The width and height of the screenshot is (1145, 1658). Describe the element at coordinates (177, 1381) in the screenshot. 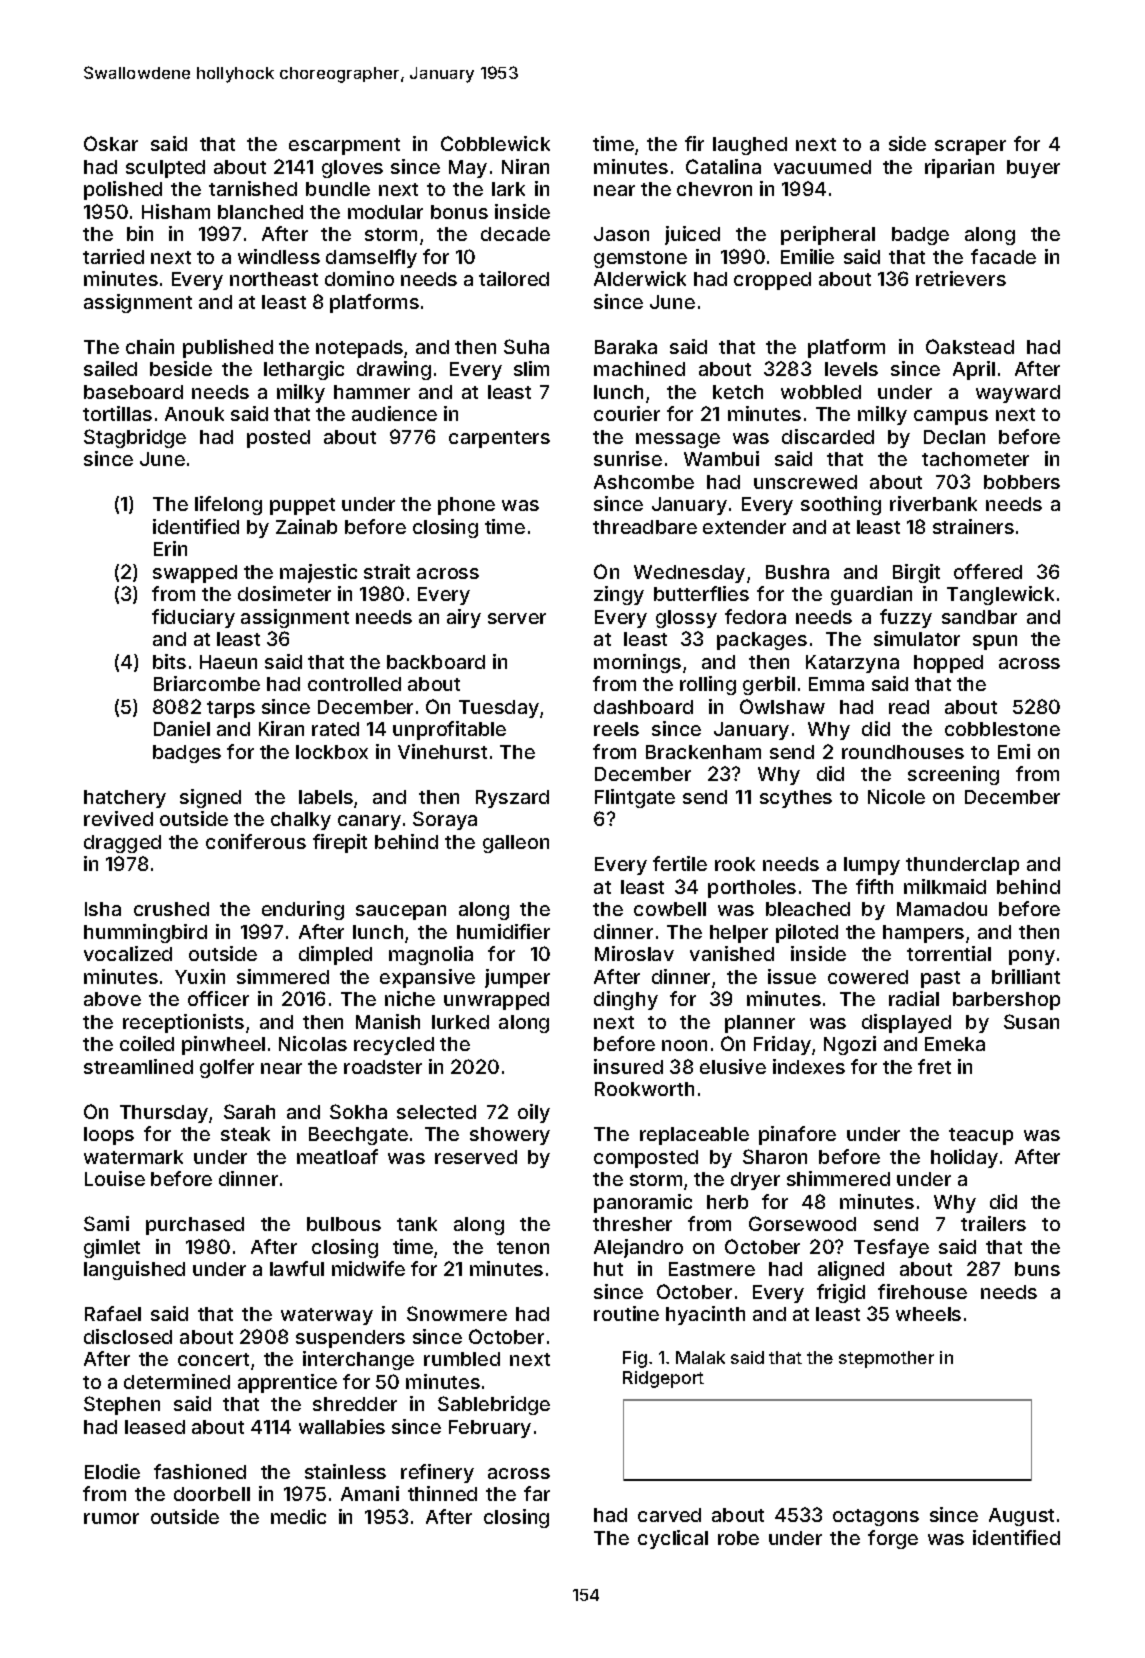

I see `determined` at that location.
